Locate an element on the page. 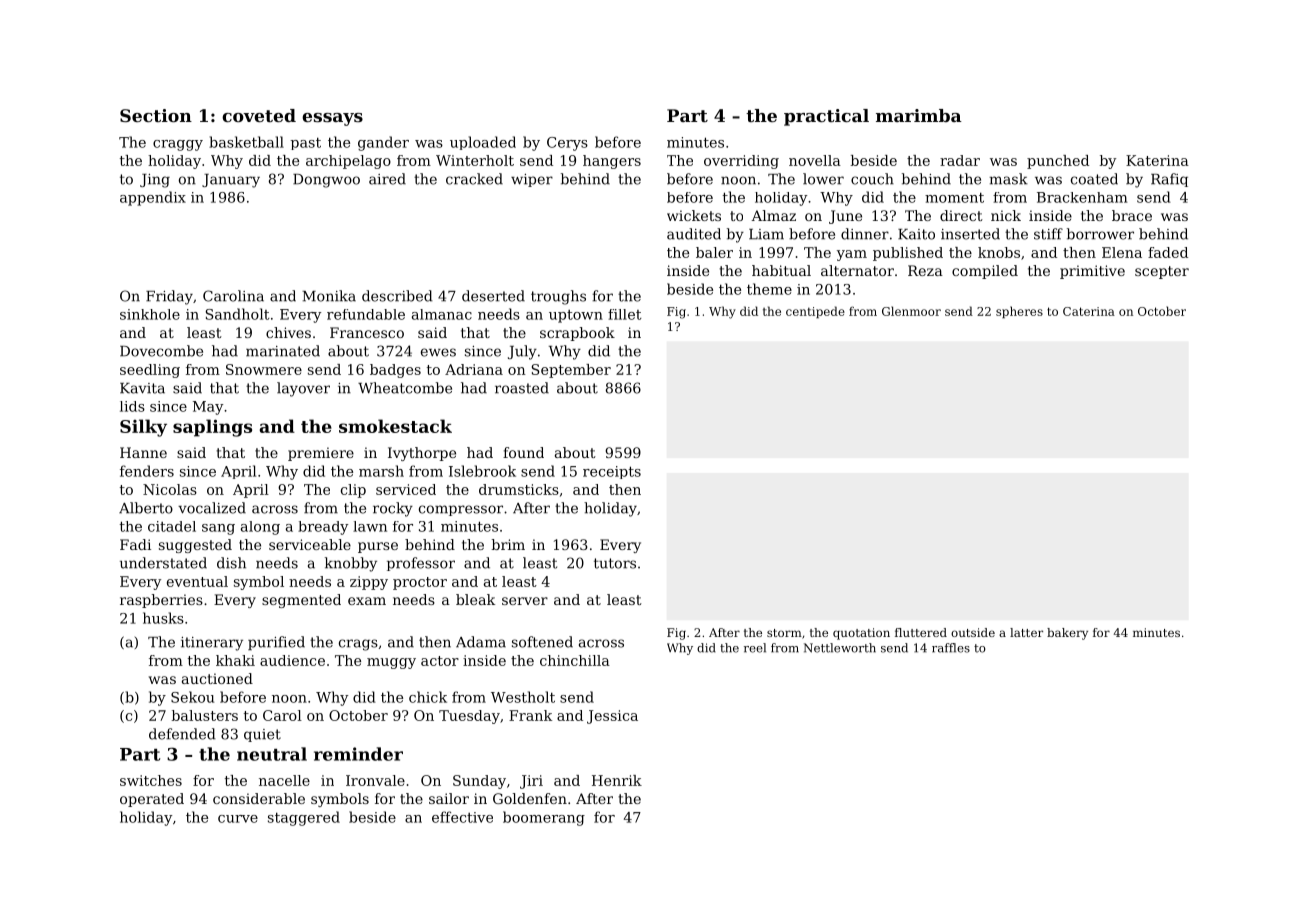 Image resolution: width=1308 pixels, height=924 pixels. reel is located at coordinates (755, 648).
